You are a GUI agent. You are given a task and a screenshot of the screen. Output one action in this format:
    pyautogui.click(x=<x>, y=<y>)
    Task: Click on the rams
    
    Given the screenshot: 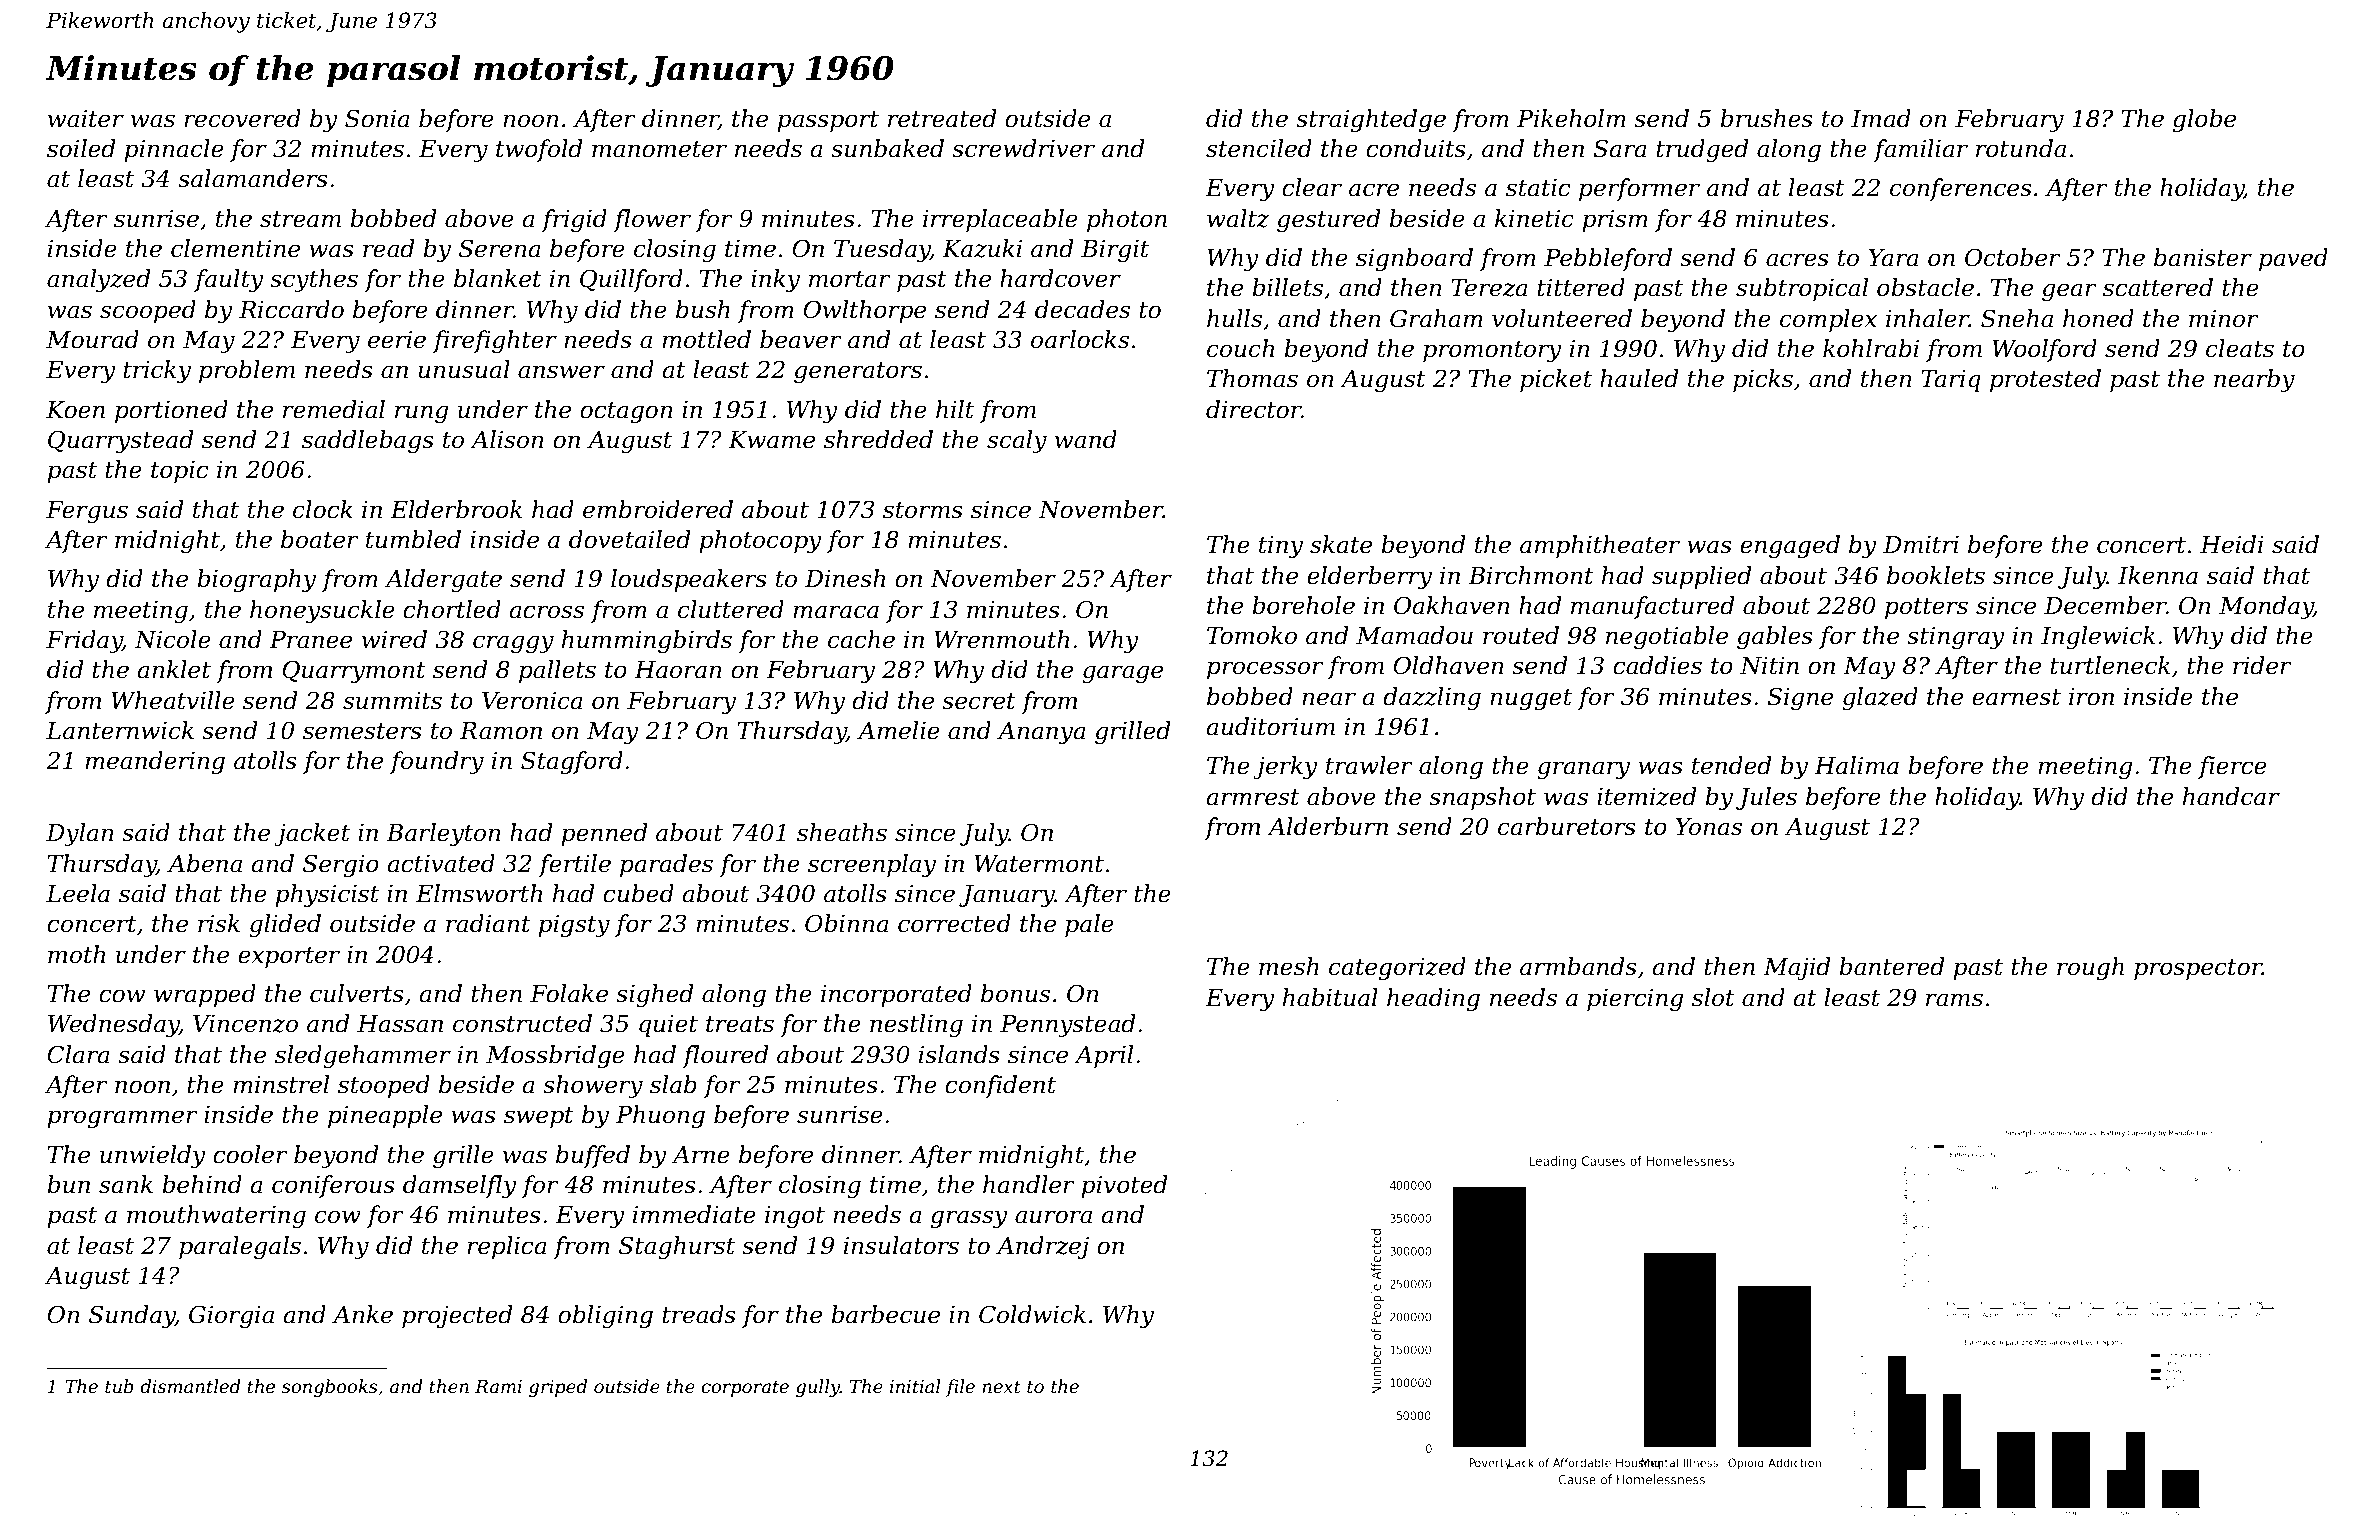 What is the action you would take?
    pyautogui.click(x=1954, y=1000)
